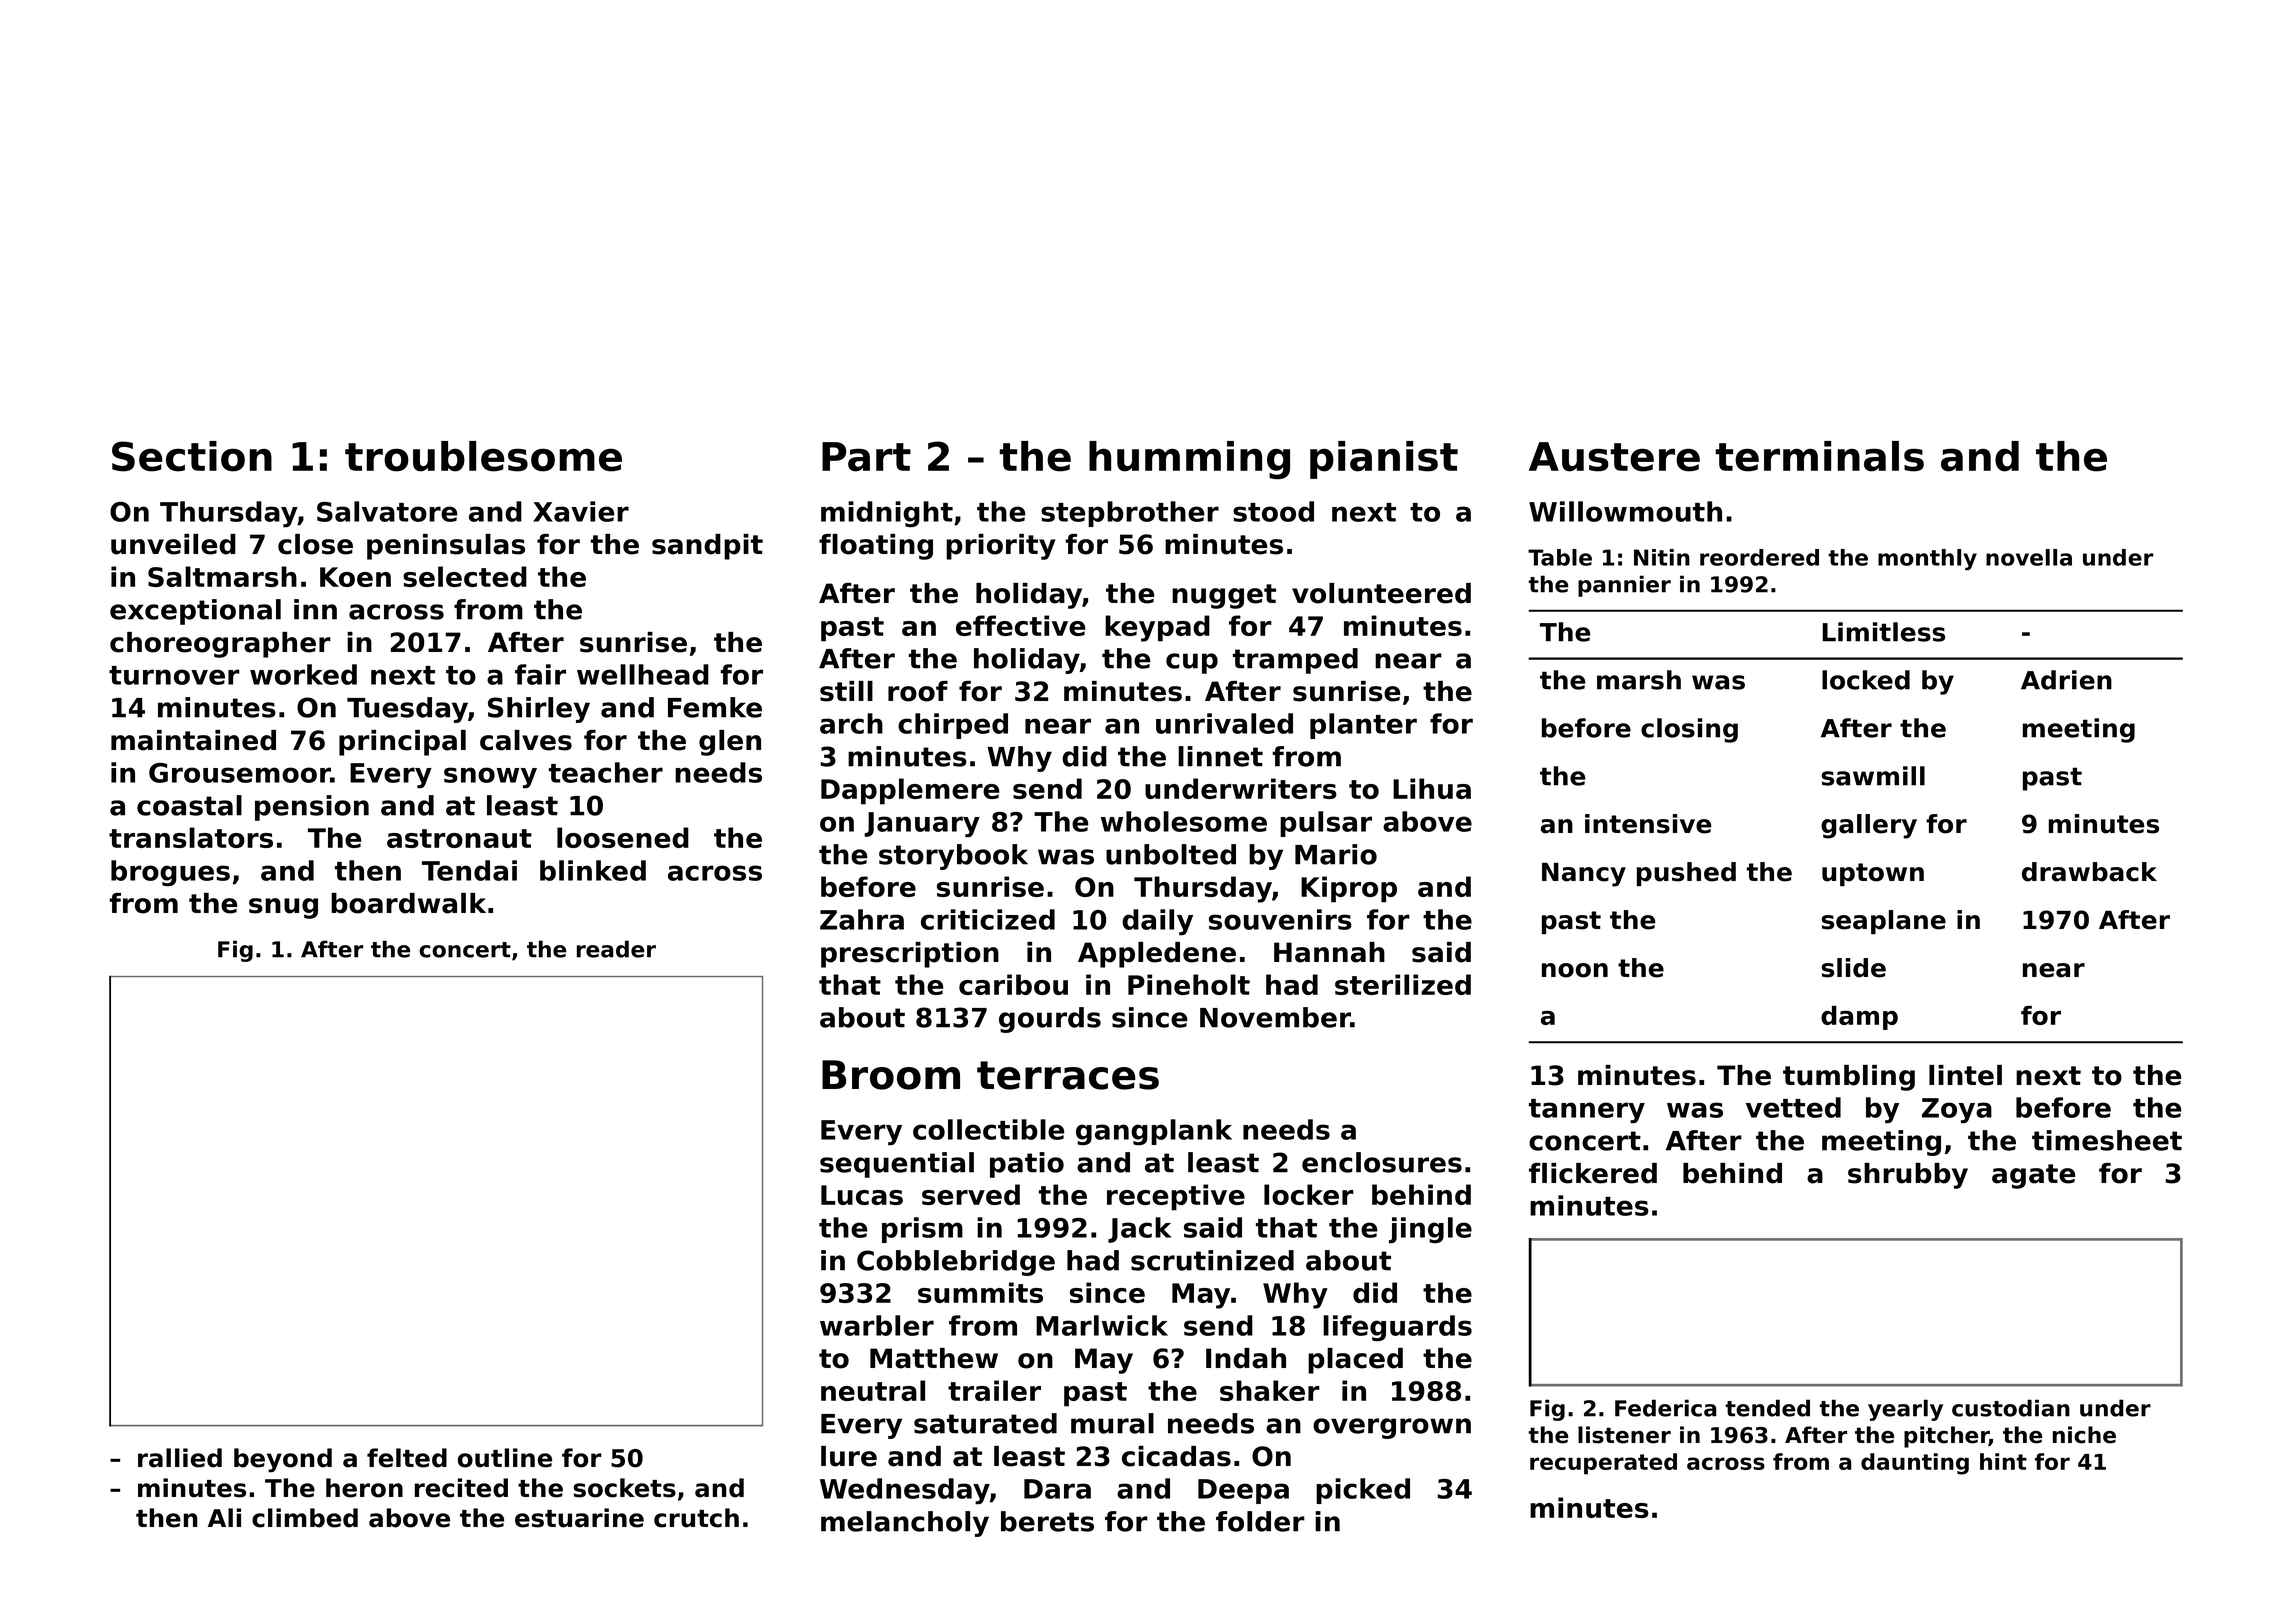  What do you see at coordinates (1212, 1260) in the screenshot?
I see `scrutinized` at bounding box center [1212, 1260].
